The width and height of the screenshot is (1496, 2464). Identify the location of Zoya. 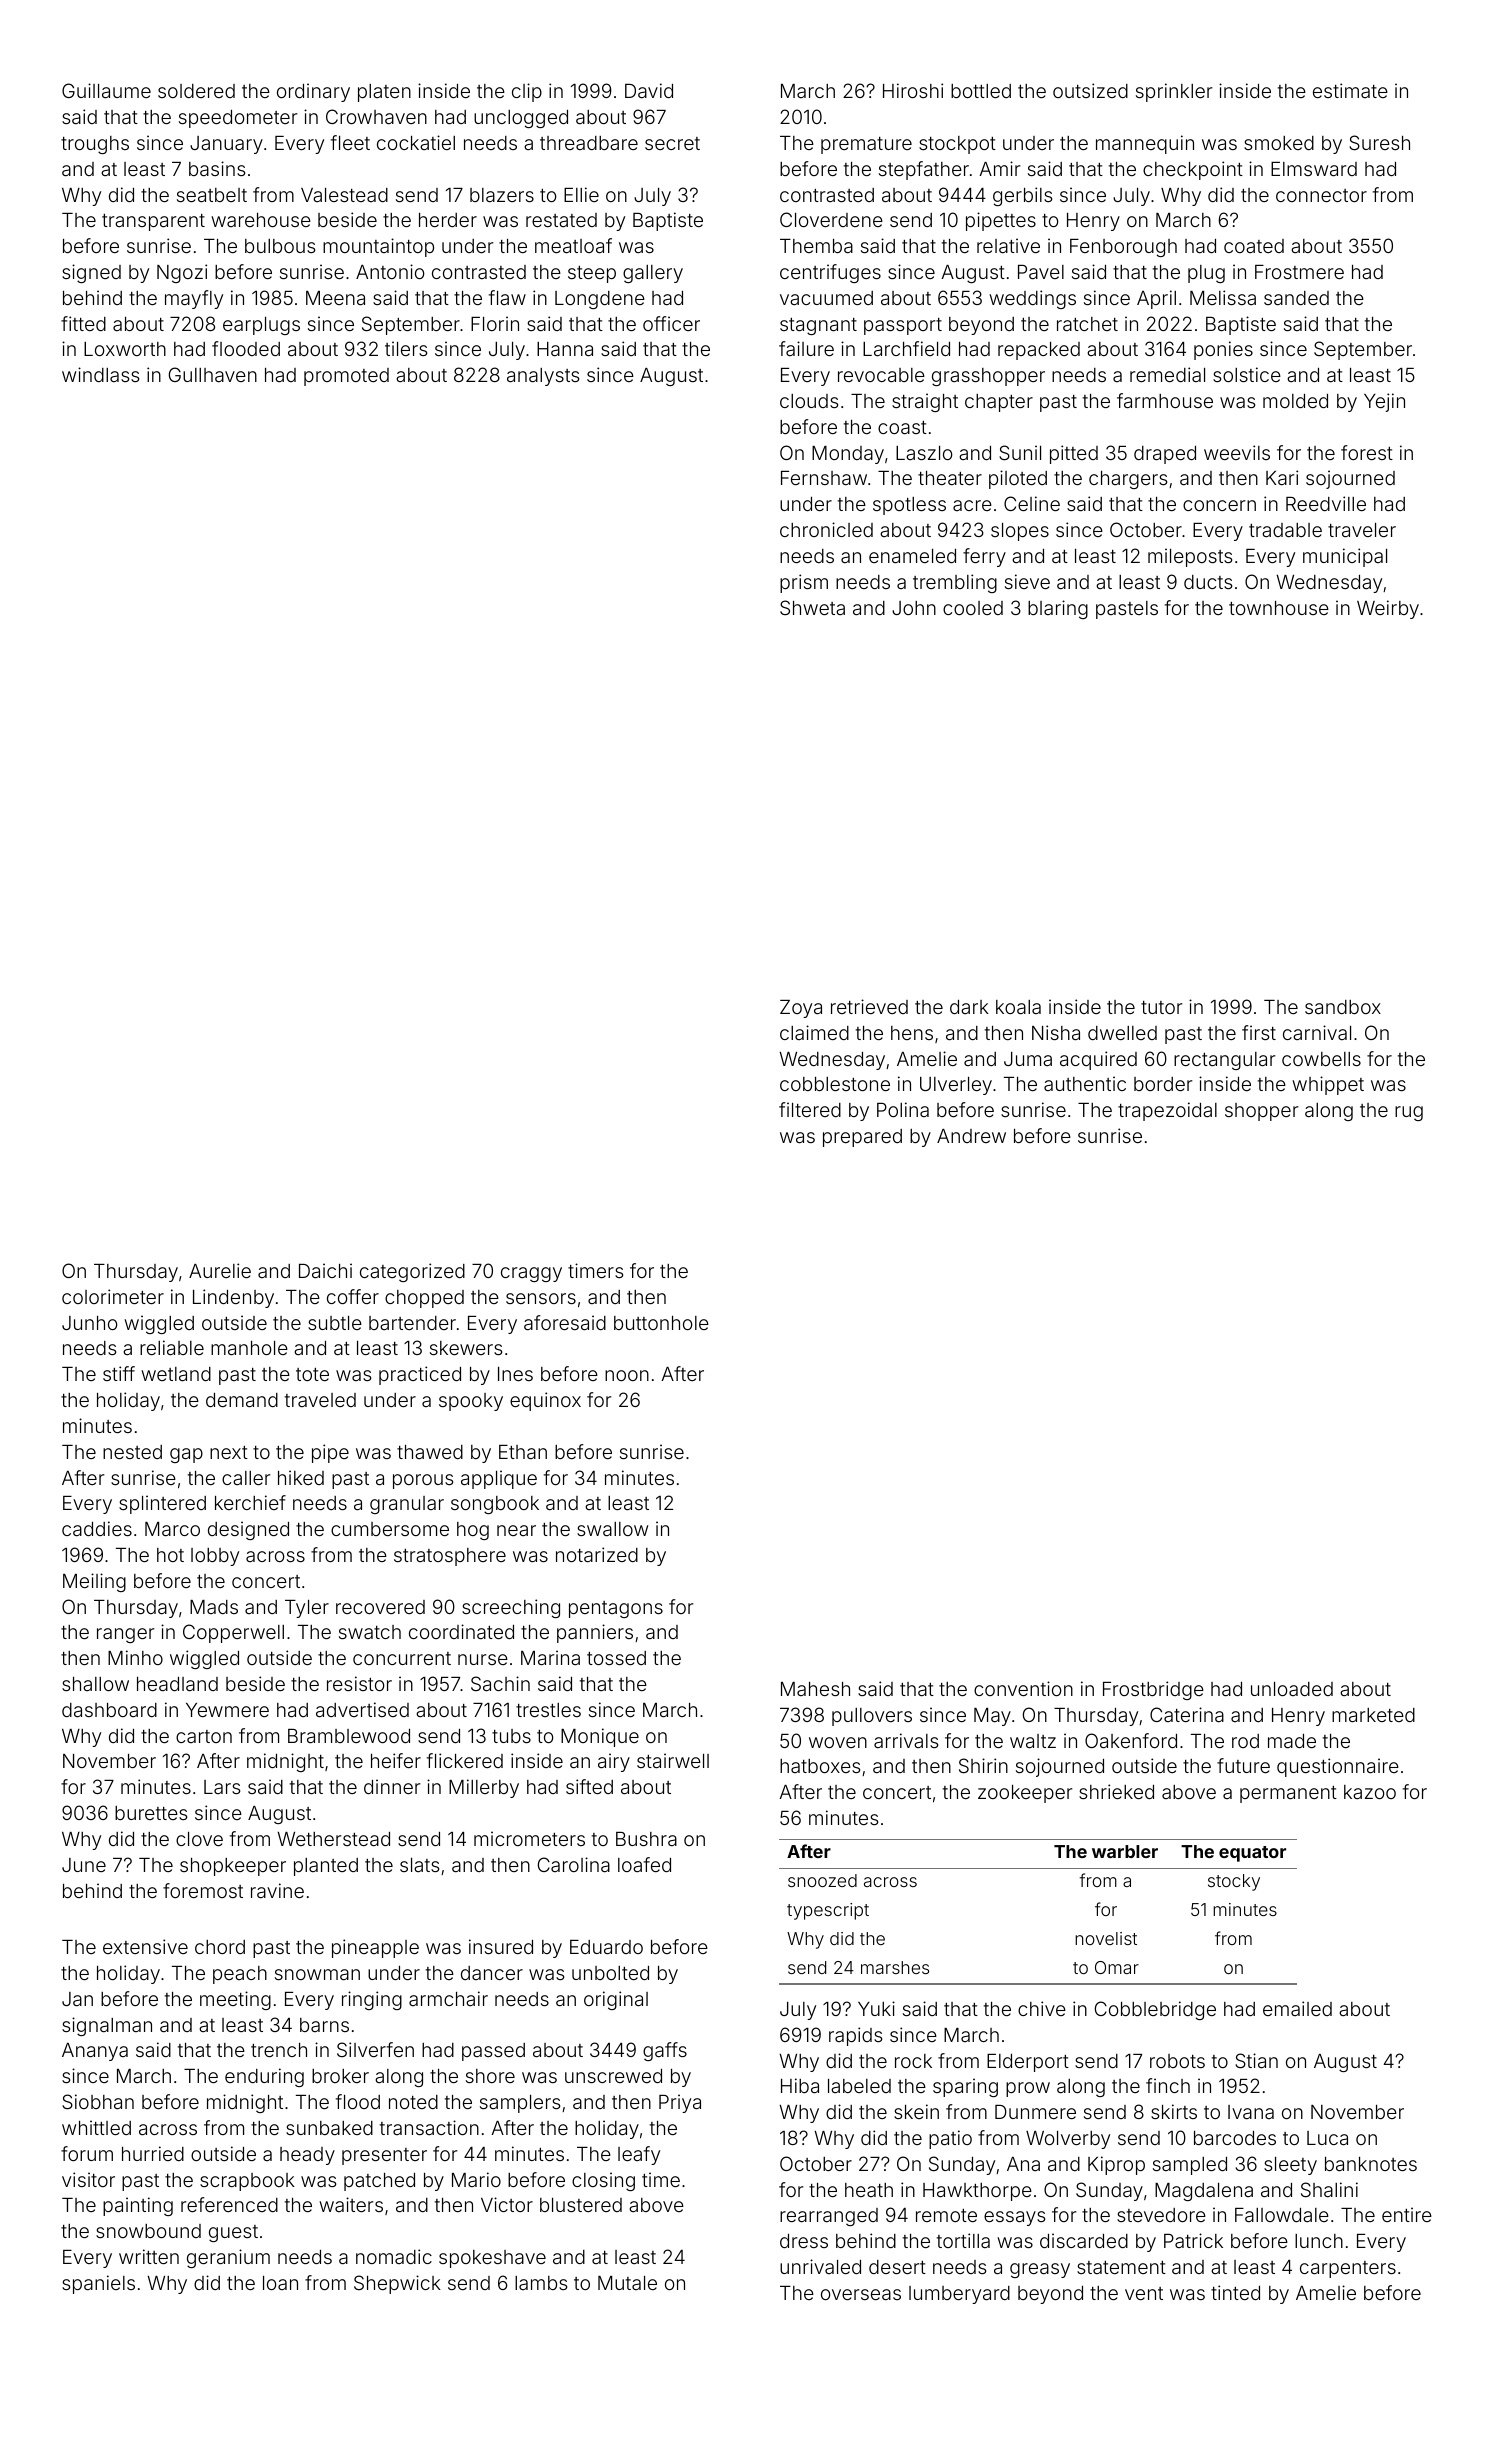
(801, 1009).
